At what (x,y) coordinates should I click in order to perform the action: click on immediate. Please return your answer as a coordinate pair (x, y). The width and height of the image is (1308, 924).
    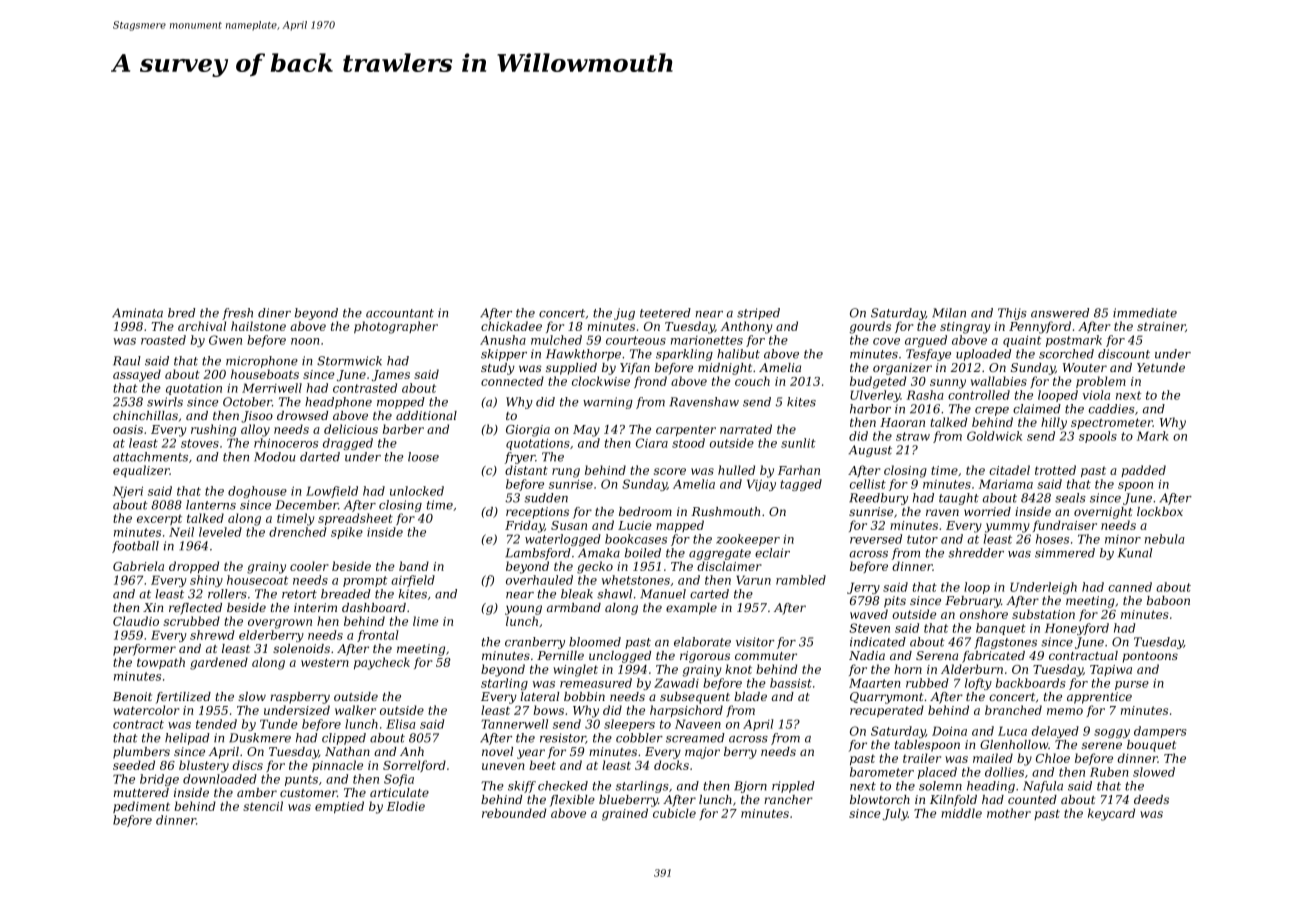
    Looking at the image, I should click on (1145, 313).
